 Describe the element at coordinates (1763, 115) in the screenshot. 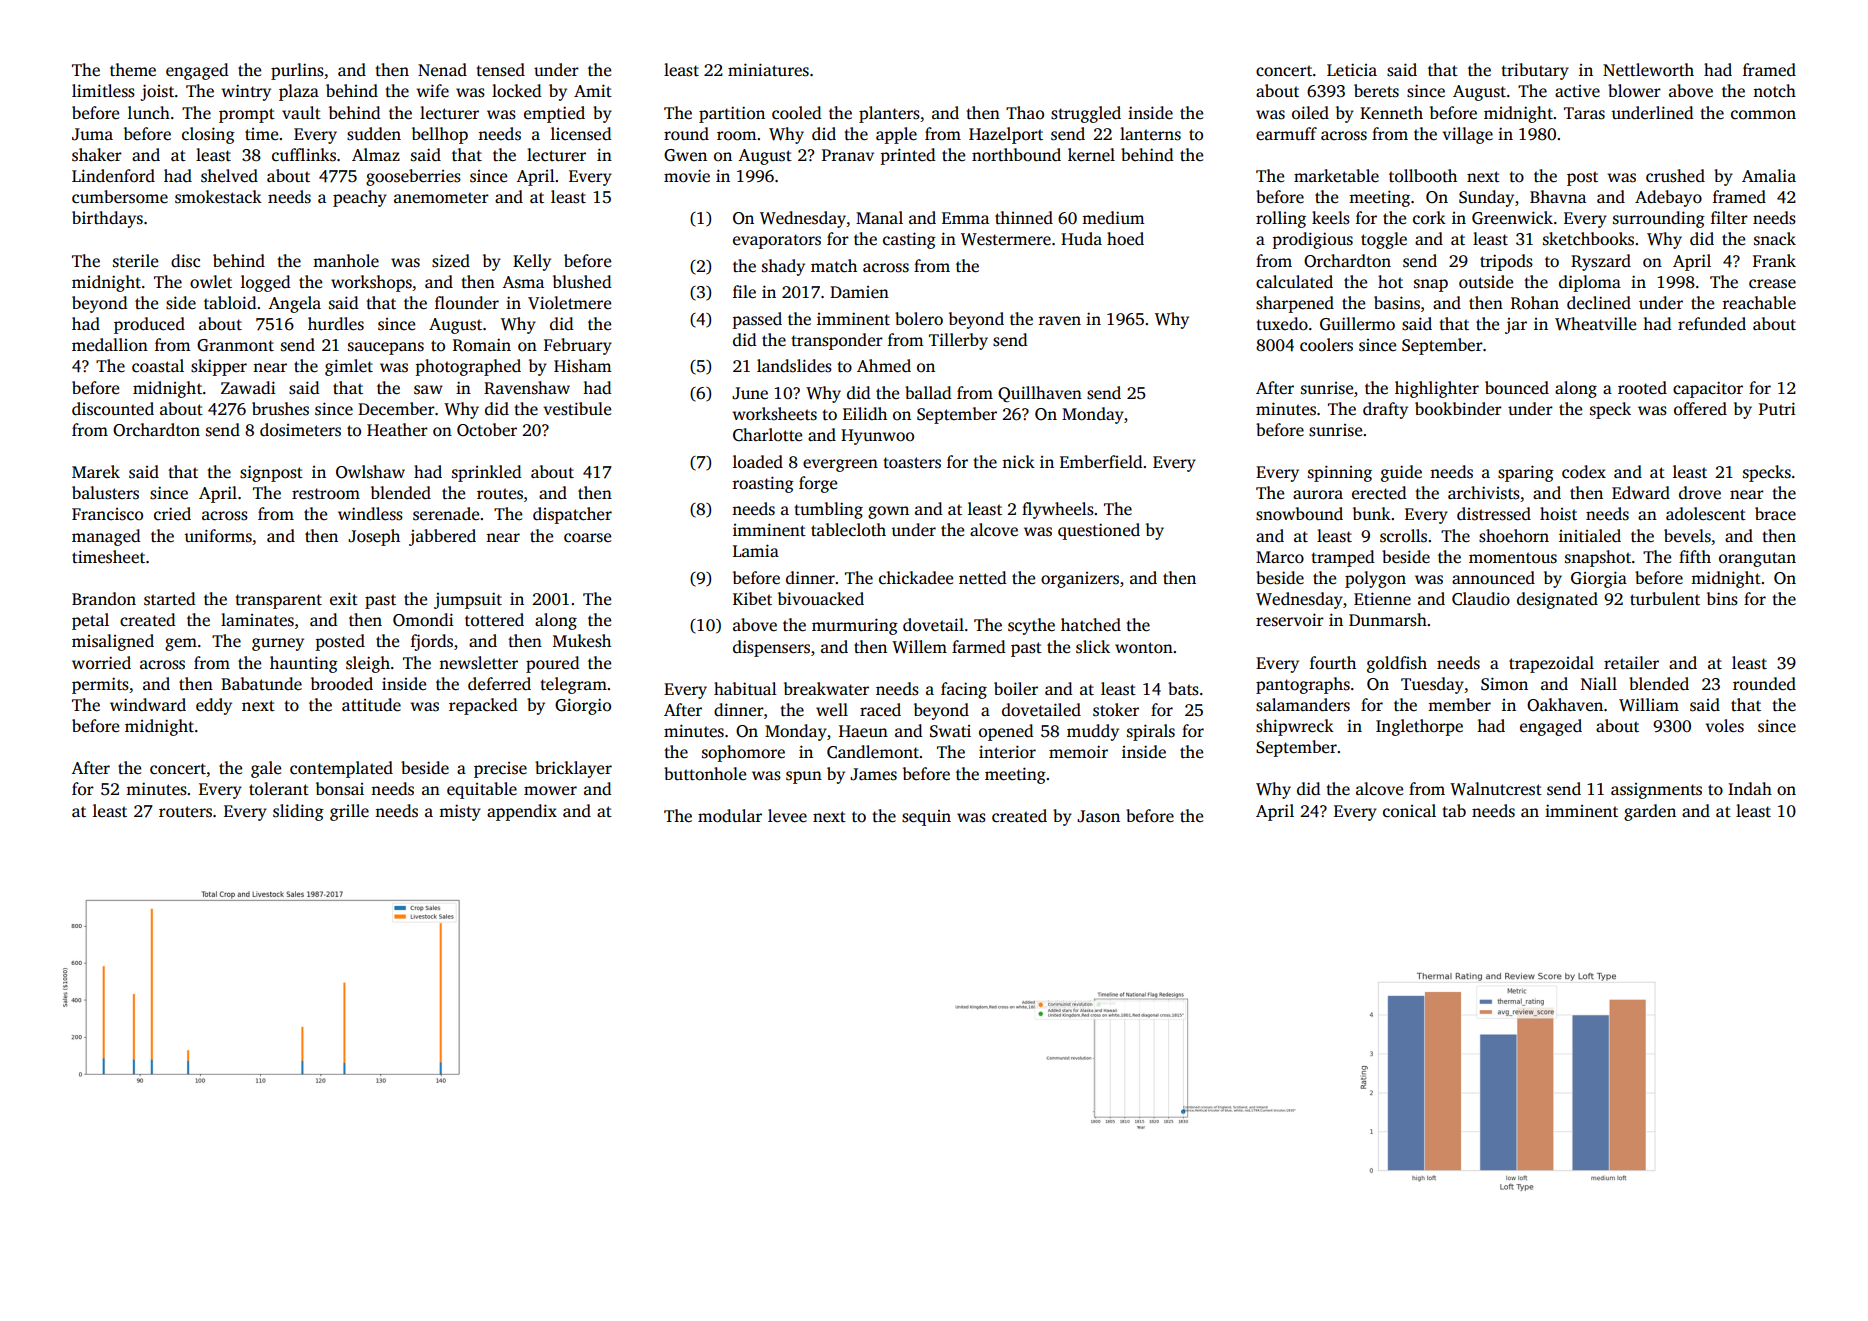

I see `common` at that location.
